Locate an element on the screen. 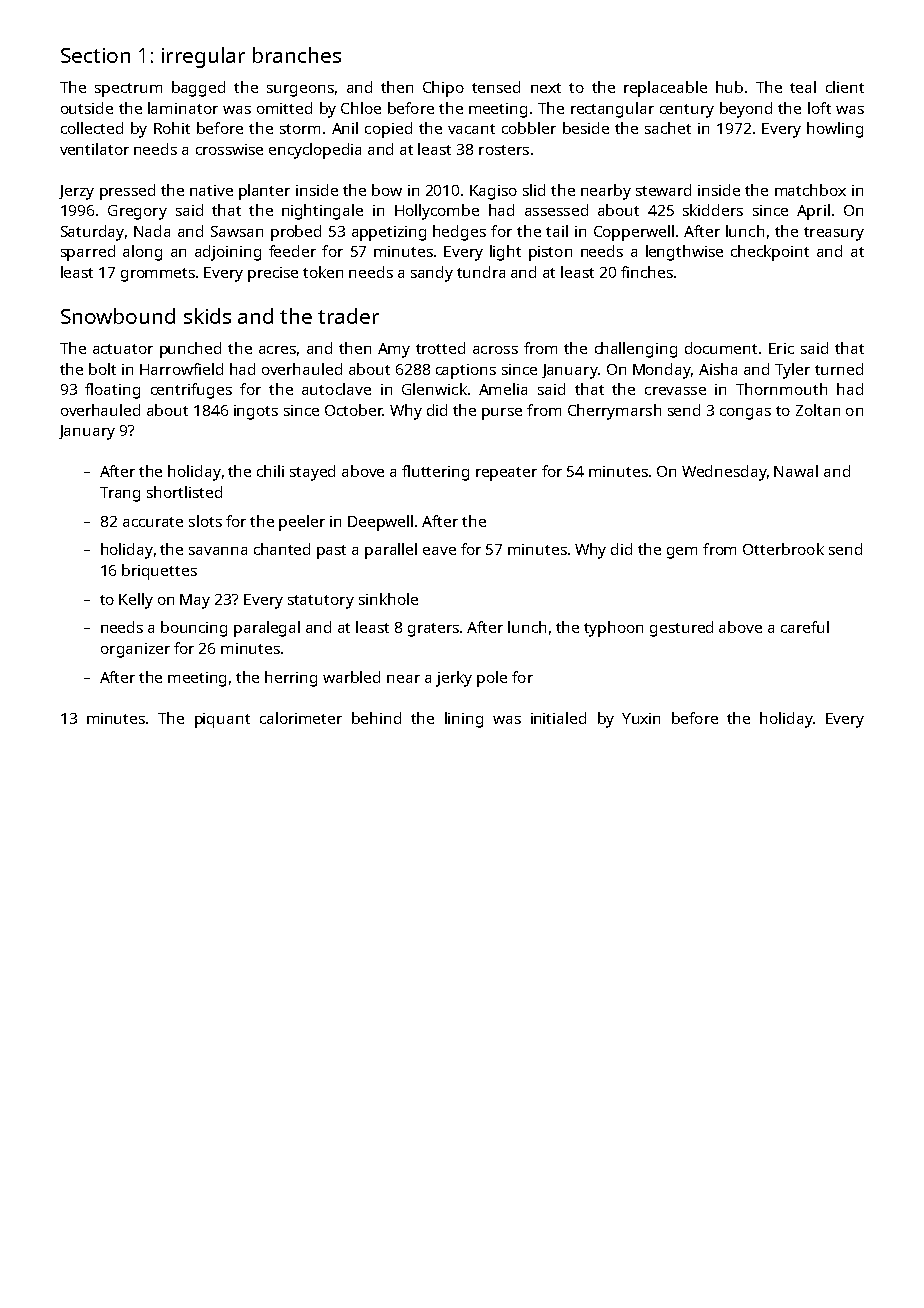 This screenshot has width=924, height=1308. chili is located at coordinates (270, 471).
